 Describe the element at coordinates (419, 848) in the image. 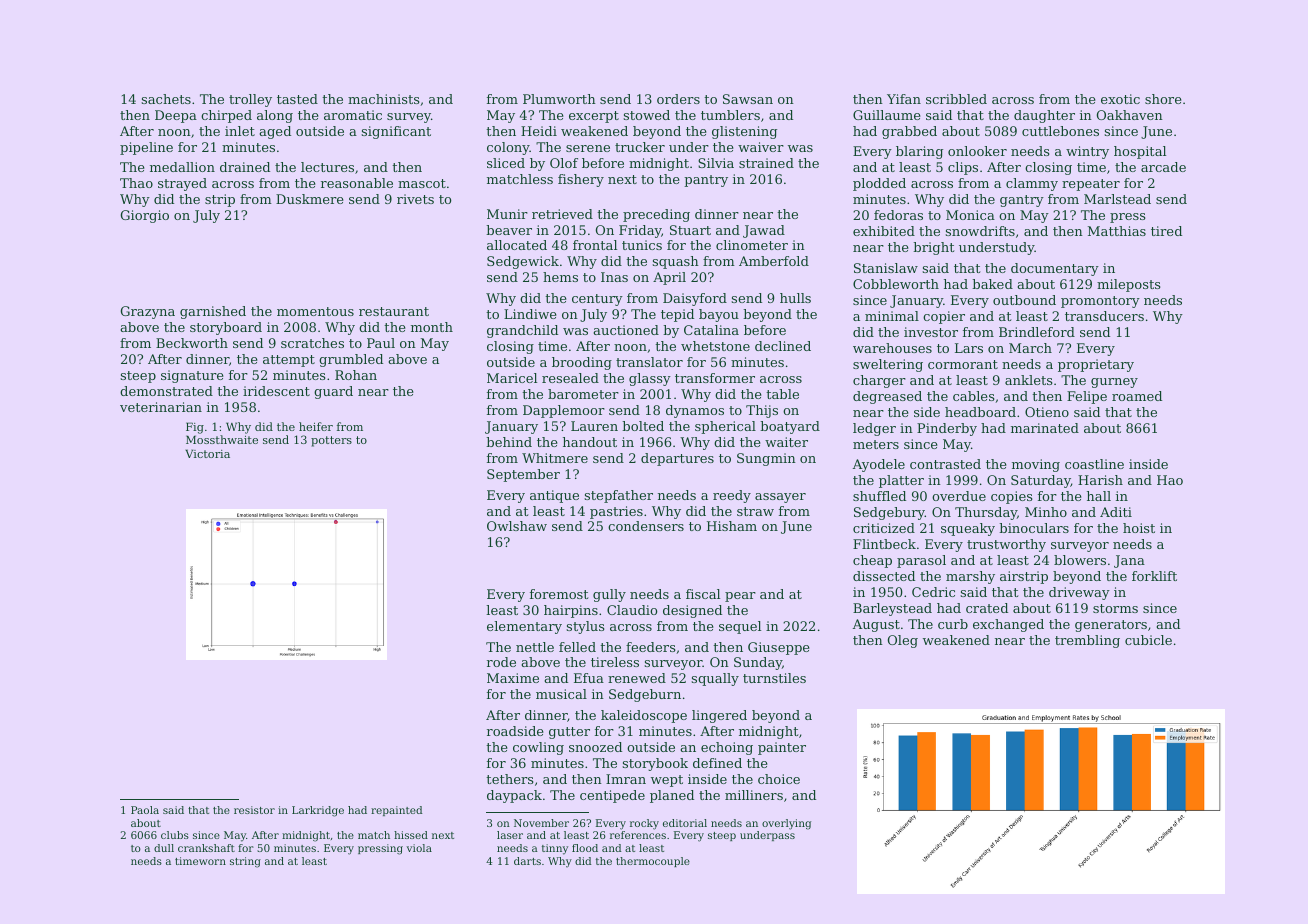

I see `viola` at that location.
